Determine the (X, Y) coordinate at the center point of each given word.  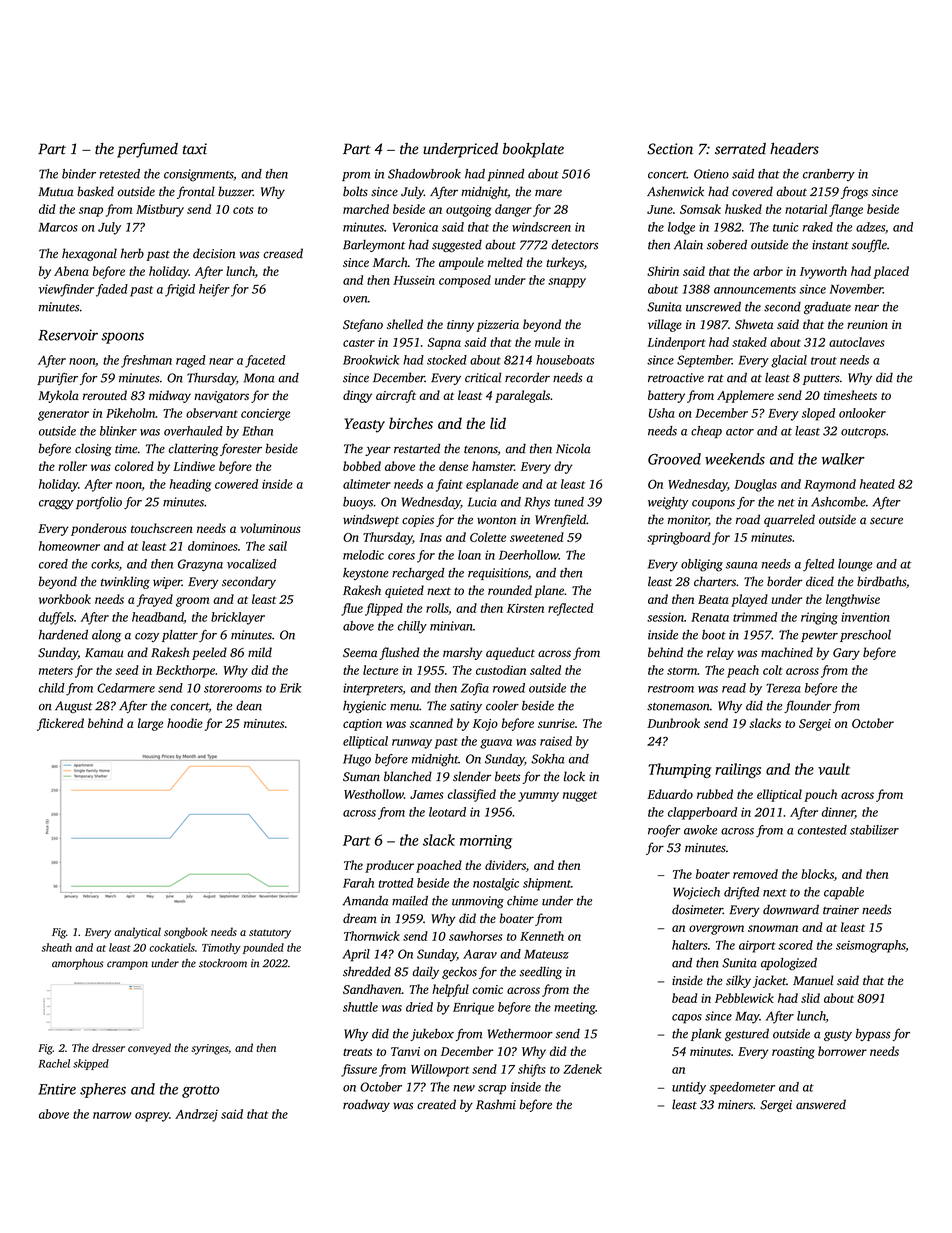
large (150, 724)
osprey (152, 1117)
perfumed (147, 150)
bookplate (533, 150)
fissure (359, 1070)
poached (439, 866)
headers (794, 149)
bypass (873, 1035)
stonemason (678, 707)
